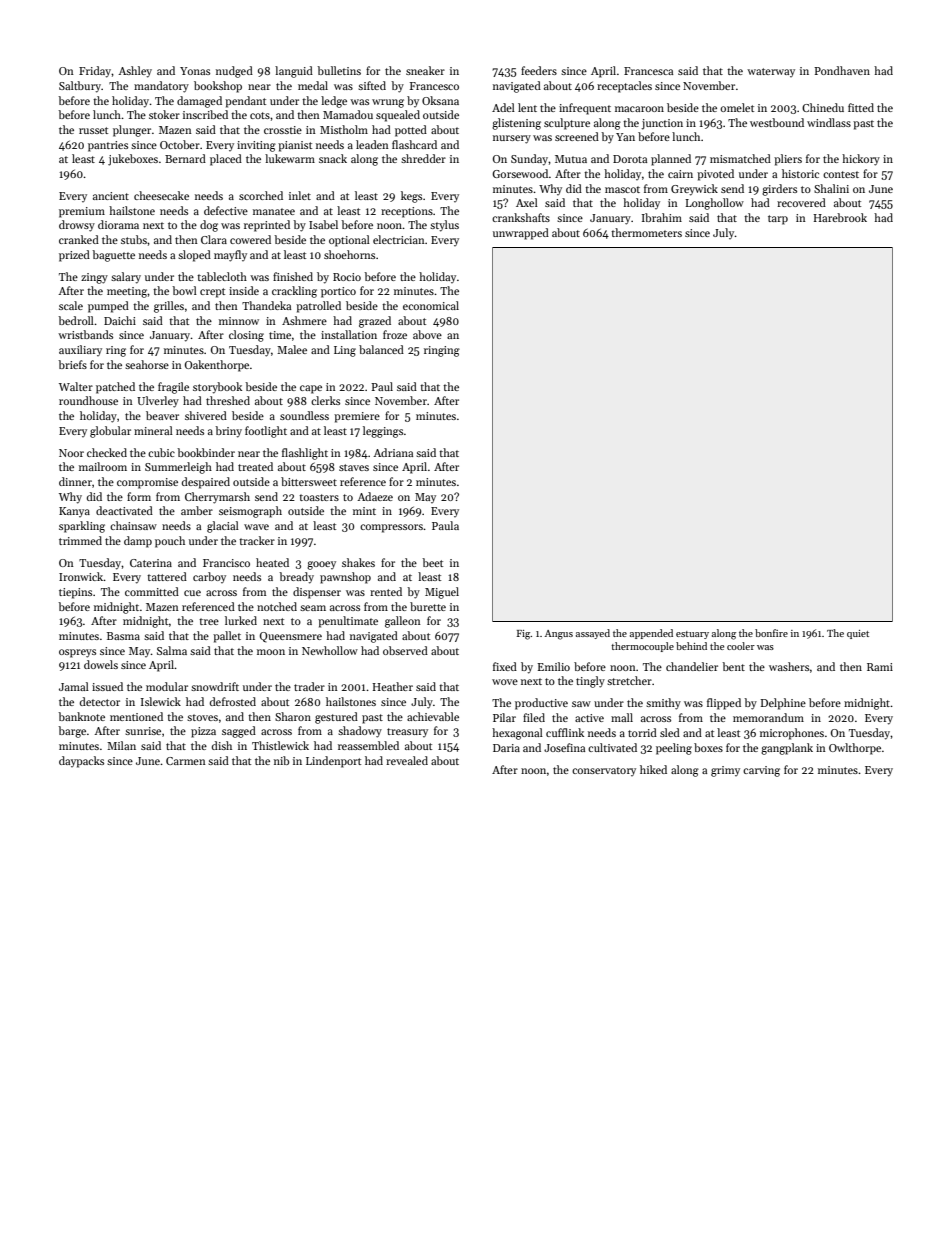  I want to click on thermometers, so click(646, 232).
